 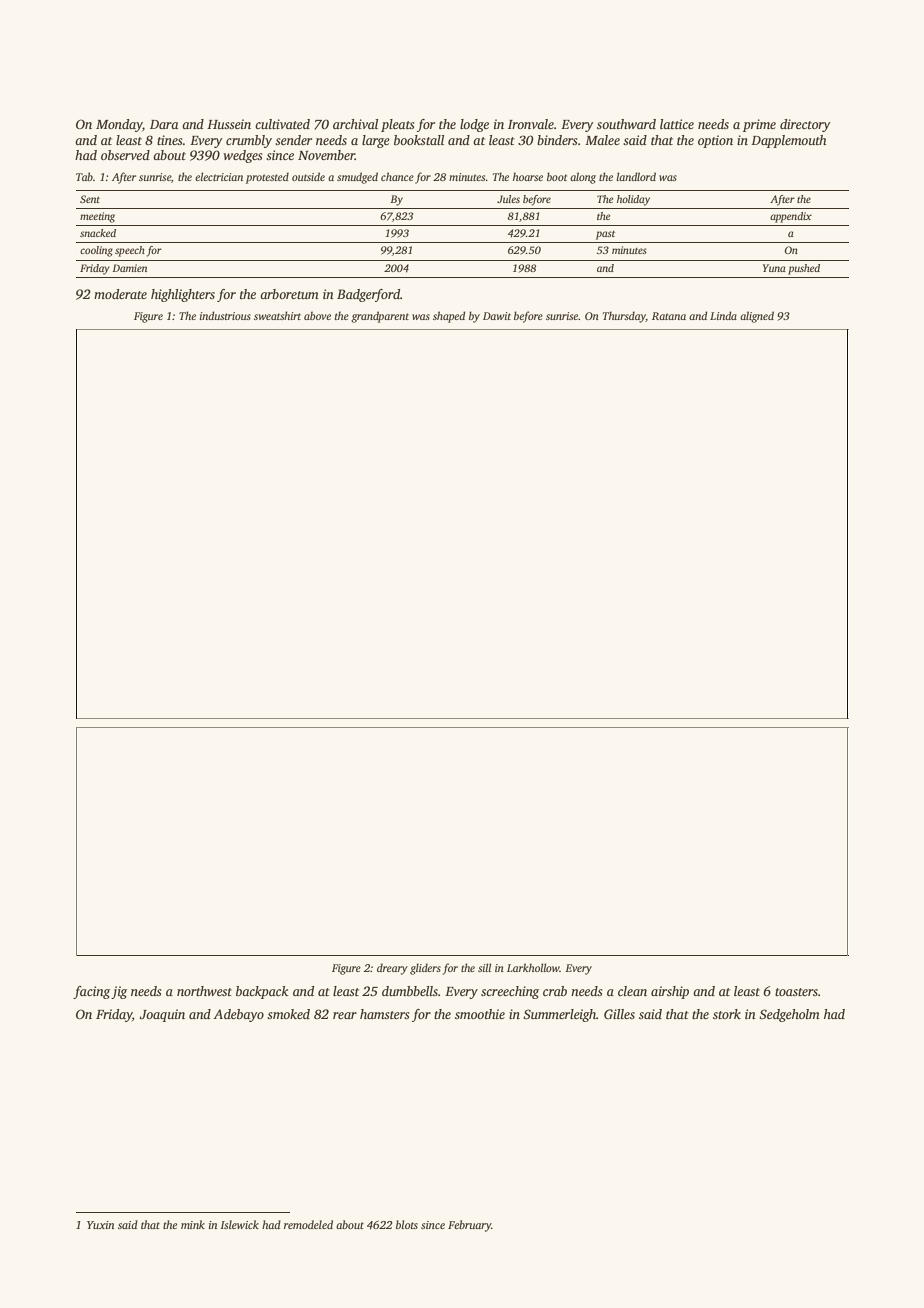 I want to click on cultivated, so click(x=282, y=124).
